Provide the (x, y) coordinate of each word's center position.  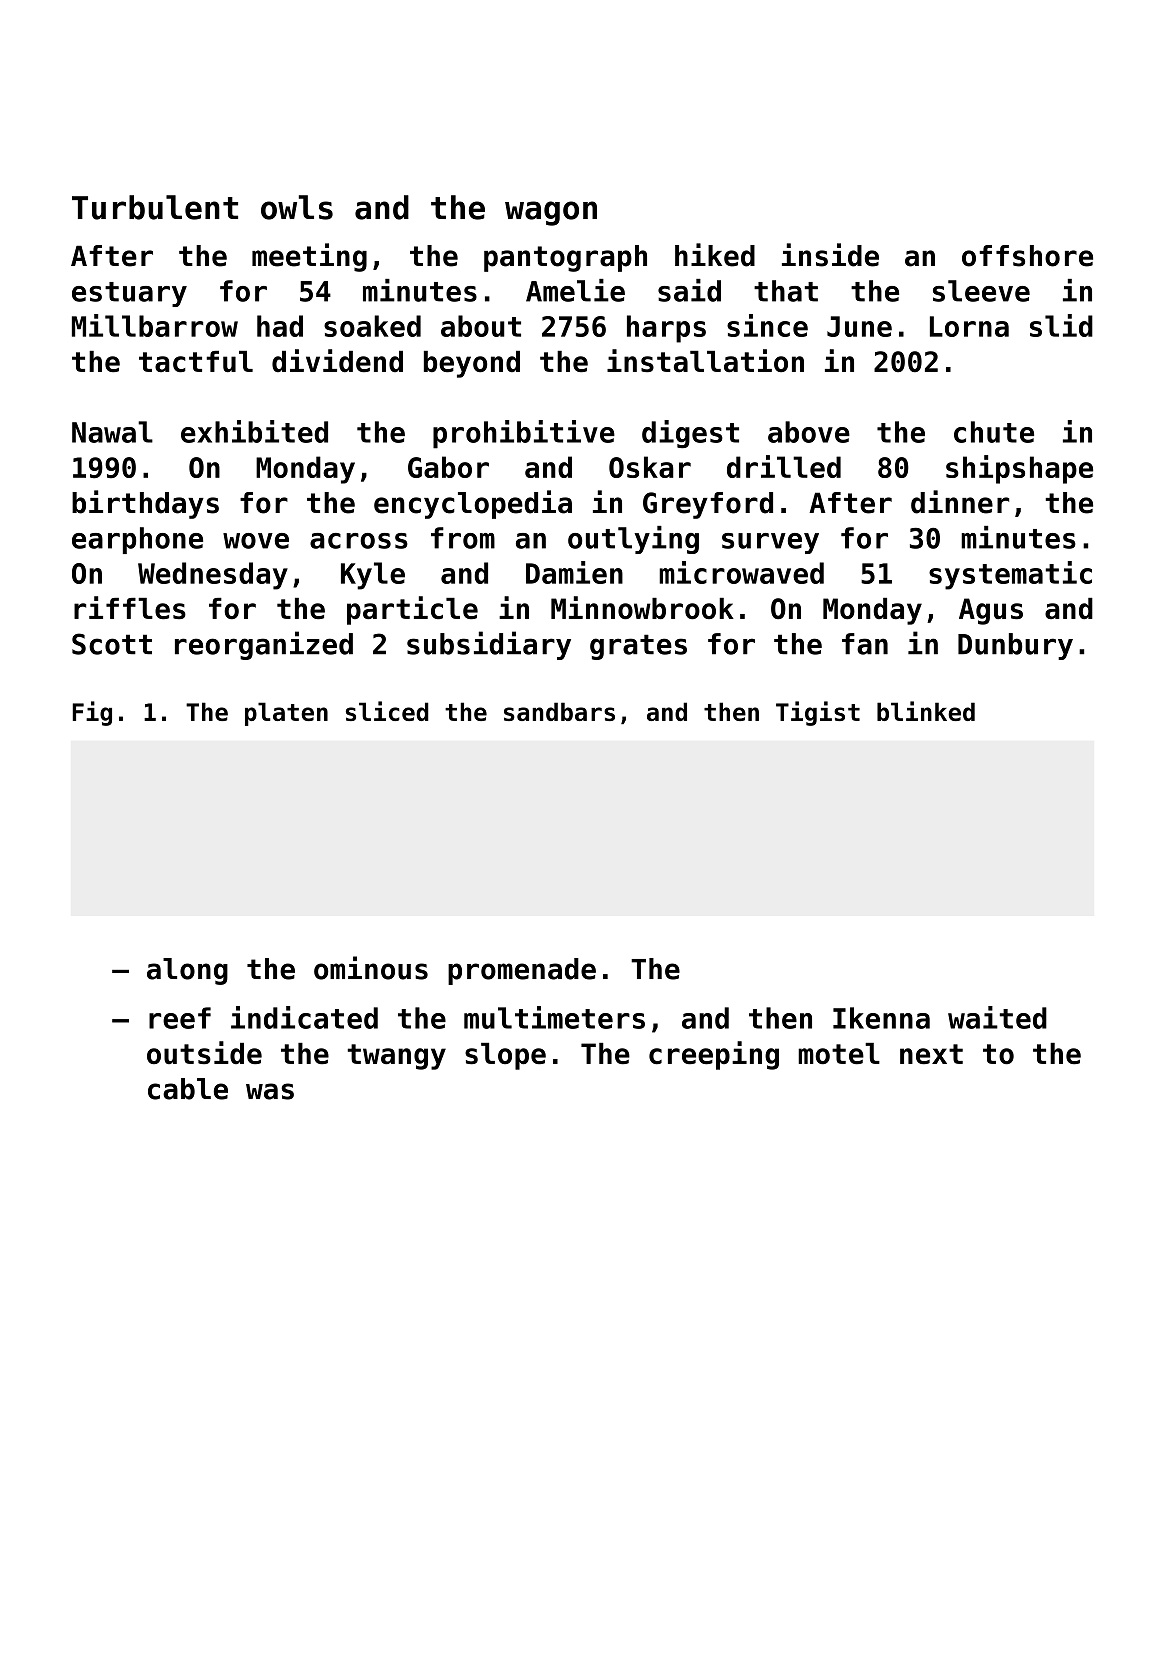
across (359, 541)
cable (188, 1089)
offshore (1027, 256)
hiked (715, 255)
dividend (337, 361)
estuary (129, 294)
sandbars (559, 711)
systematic (1010, 575)
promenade (522, 971)
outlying (633, 540)
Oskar (650, 467)
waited (997, 1017)
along (187, 971)
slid (1061, 325)
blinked (926, 711)
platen (286, 714)
